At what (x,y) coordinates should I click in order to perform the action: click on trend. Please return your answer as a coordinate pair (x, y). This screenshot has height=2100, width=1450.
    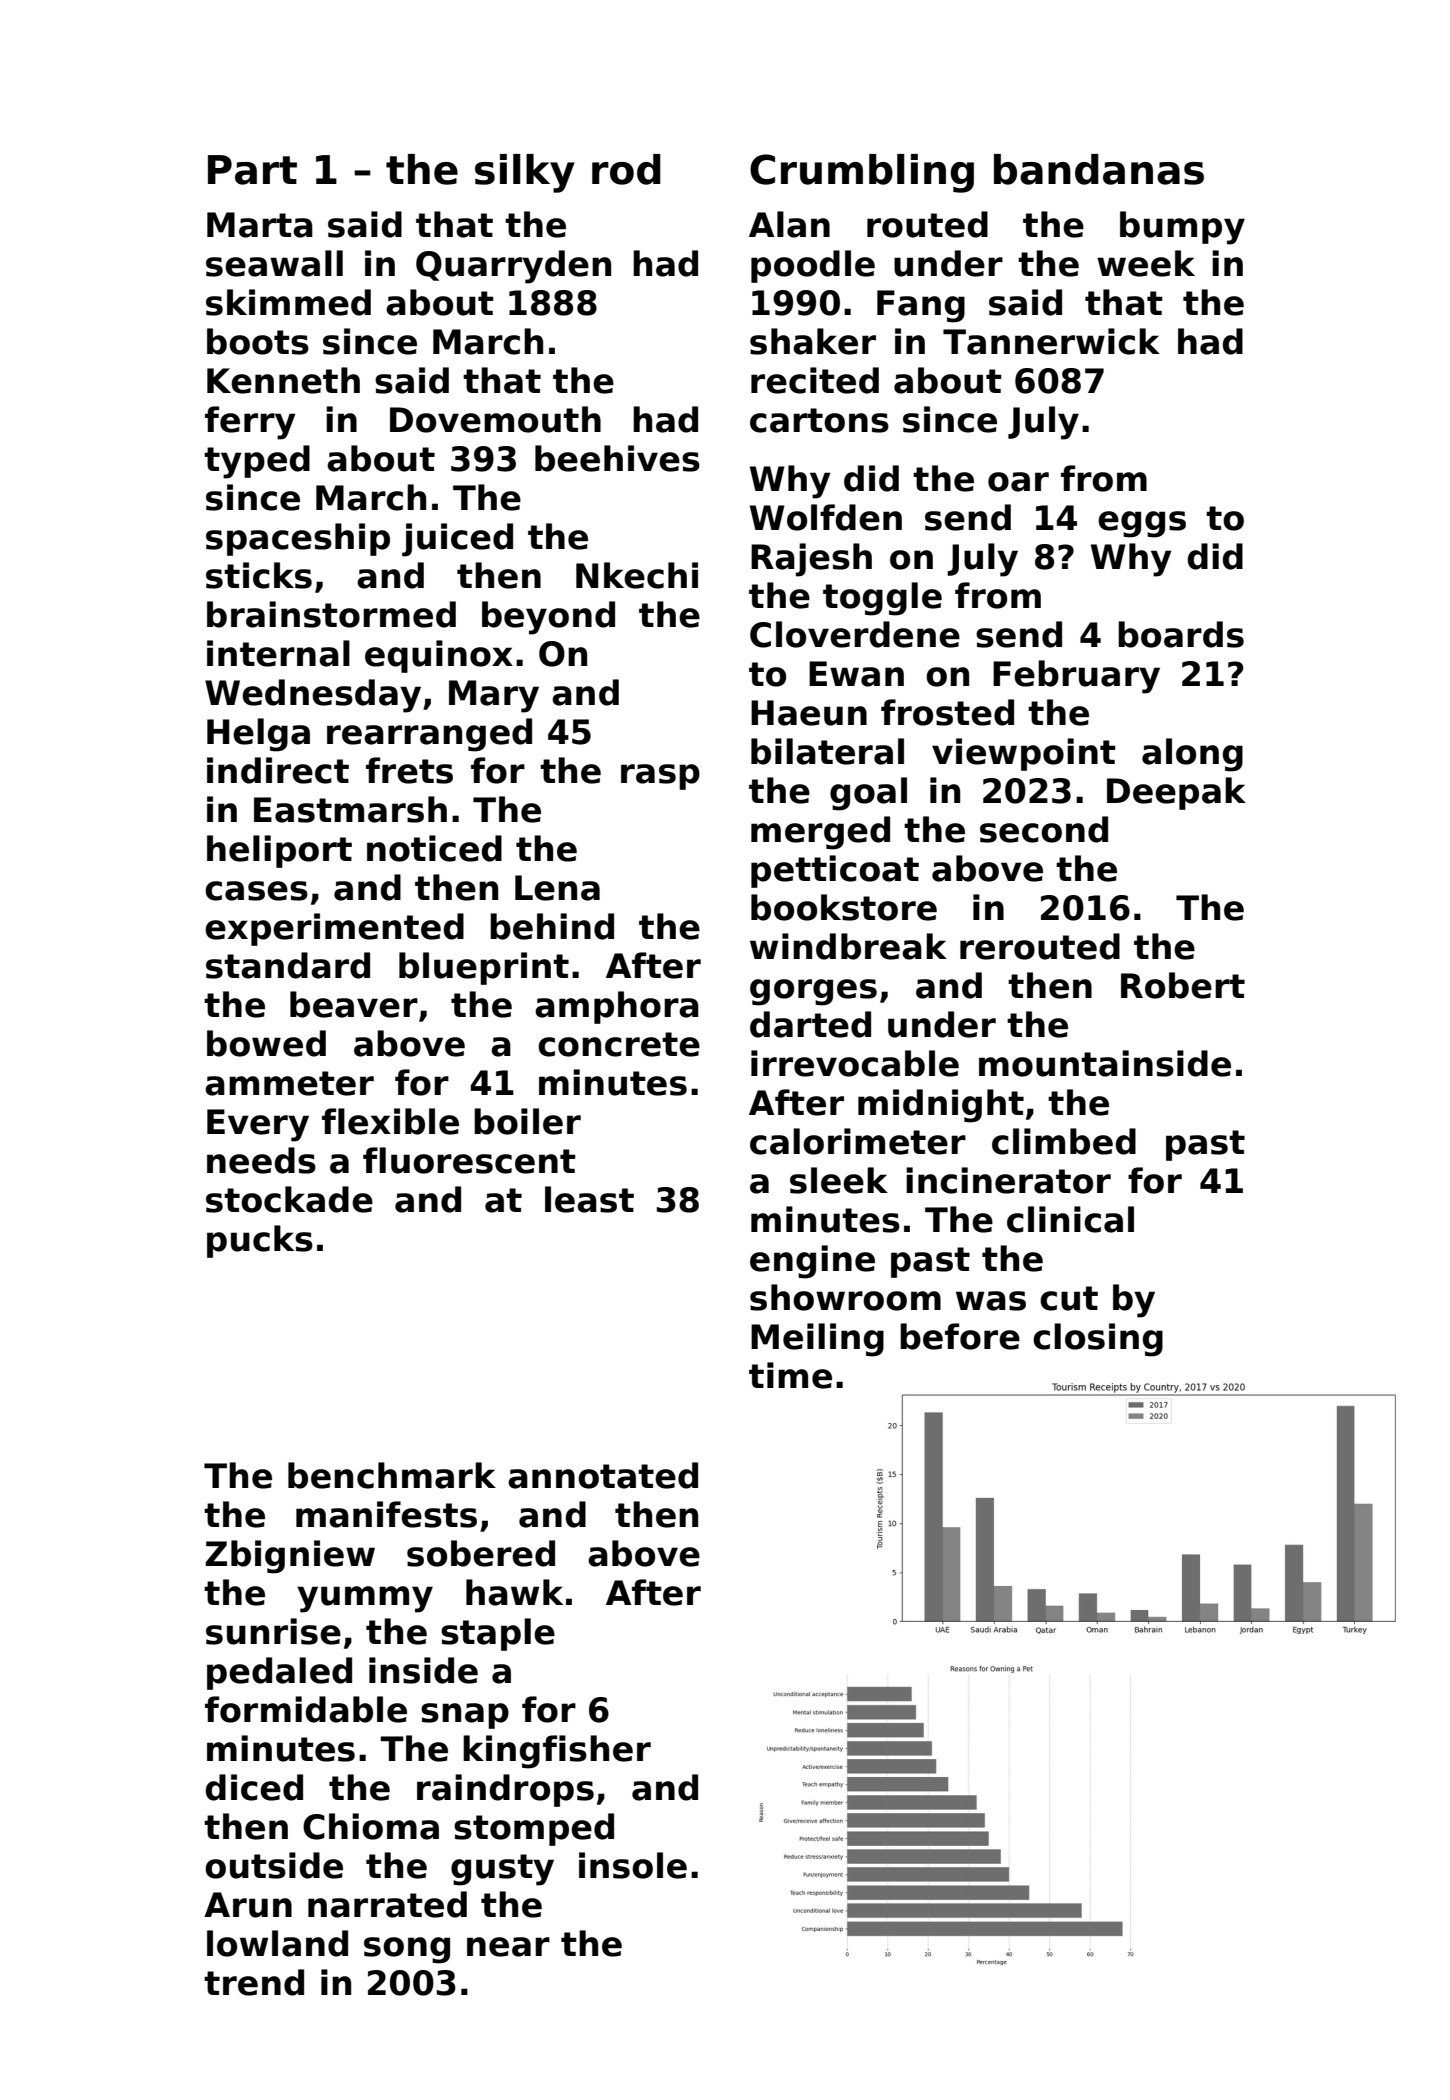
    Looking at the image, I should click on (254, 1982).
